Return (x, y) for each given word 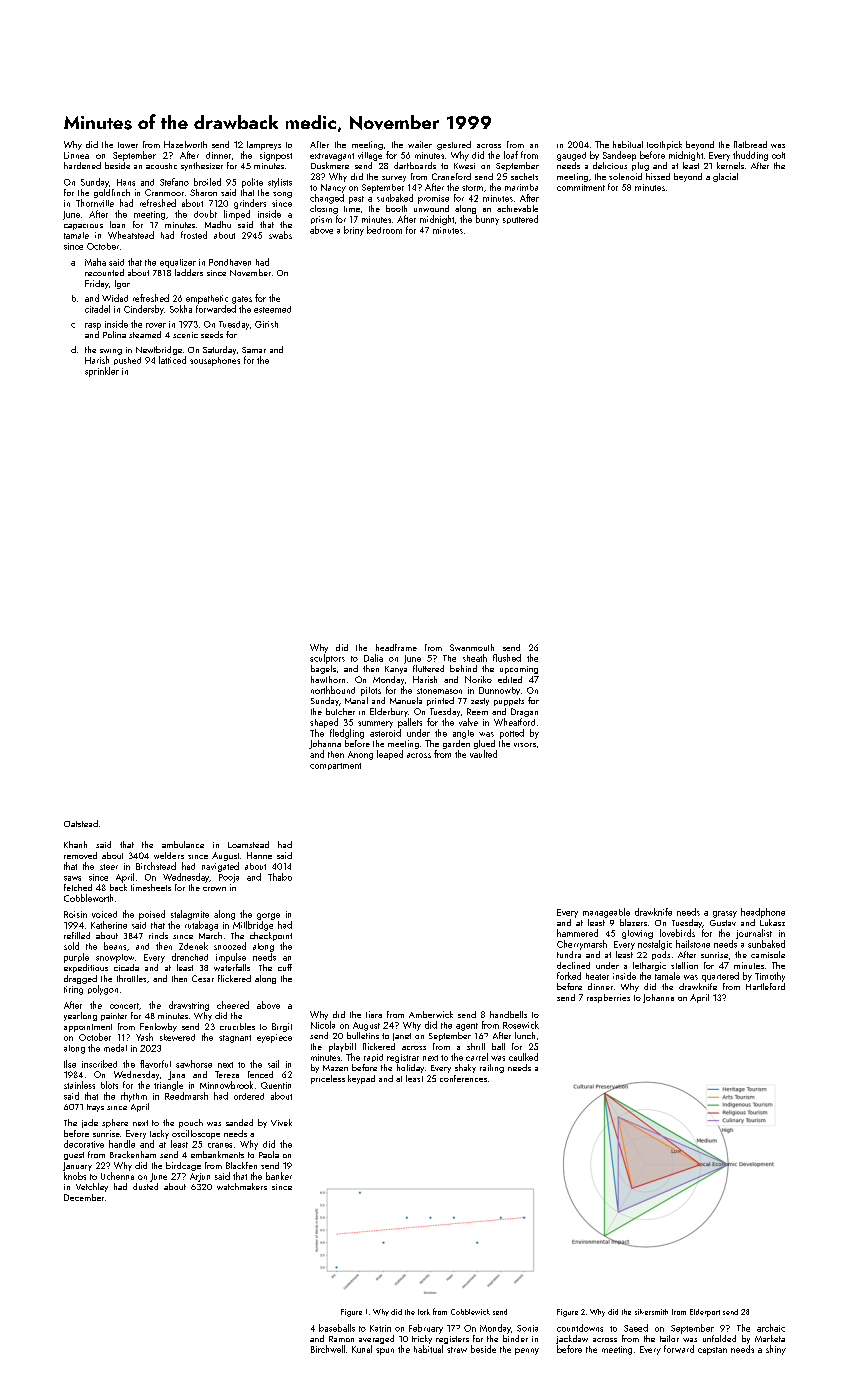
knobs (75, 1176)
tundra (569, 954)
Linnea (76, 155)
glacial (725, 177)
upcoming (519, 670)
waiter (420, 144)
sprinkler (102, 372)
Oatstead (81, 823)
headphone (763, 913)
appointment (88, 1028)
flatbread (750, 144)
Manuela (406, 700)
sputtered (520, 219)
